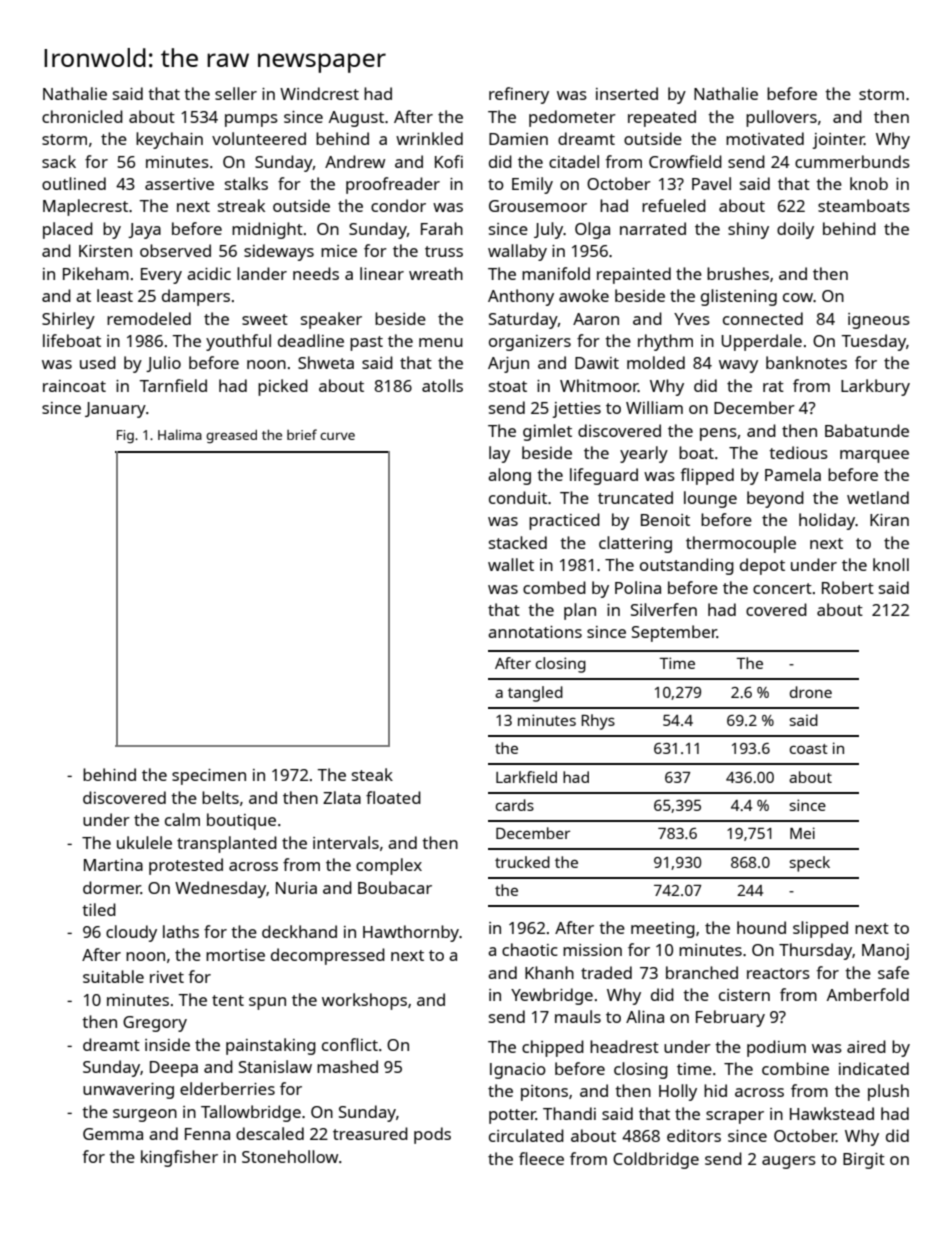 Image resolution: width=952 pixels, height=1233 pixels. Describe the element at coordinates (518, 542) in the document. I see `stacked` at that location.
